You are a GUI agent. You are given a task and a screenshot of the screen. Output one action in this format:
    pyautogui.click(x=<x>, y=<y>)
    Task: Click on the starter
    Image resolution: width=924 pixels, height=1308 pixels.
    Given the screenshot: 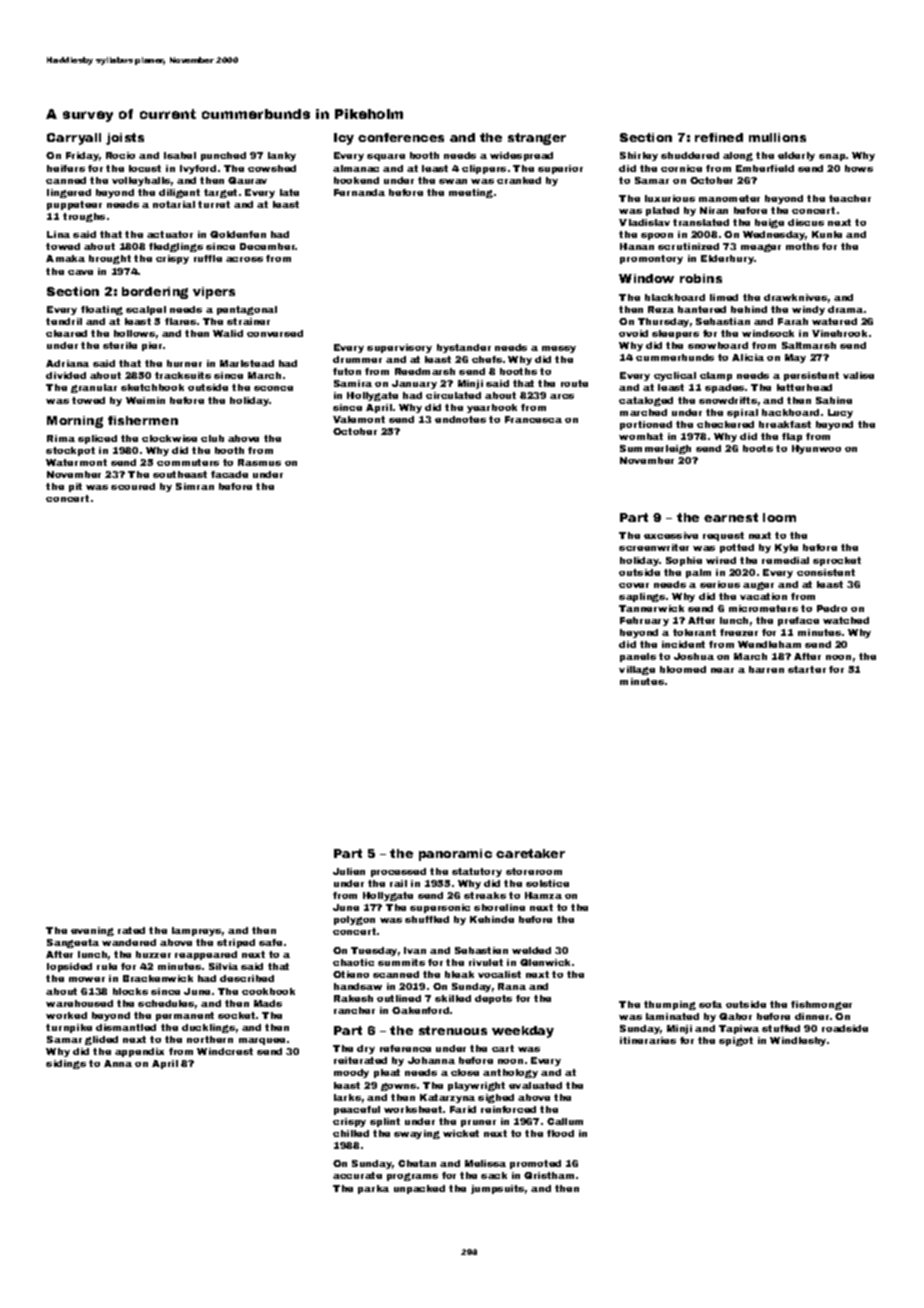 What is the action you would take?
    pyautogui.click(x=807, y=669)
